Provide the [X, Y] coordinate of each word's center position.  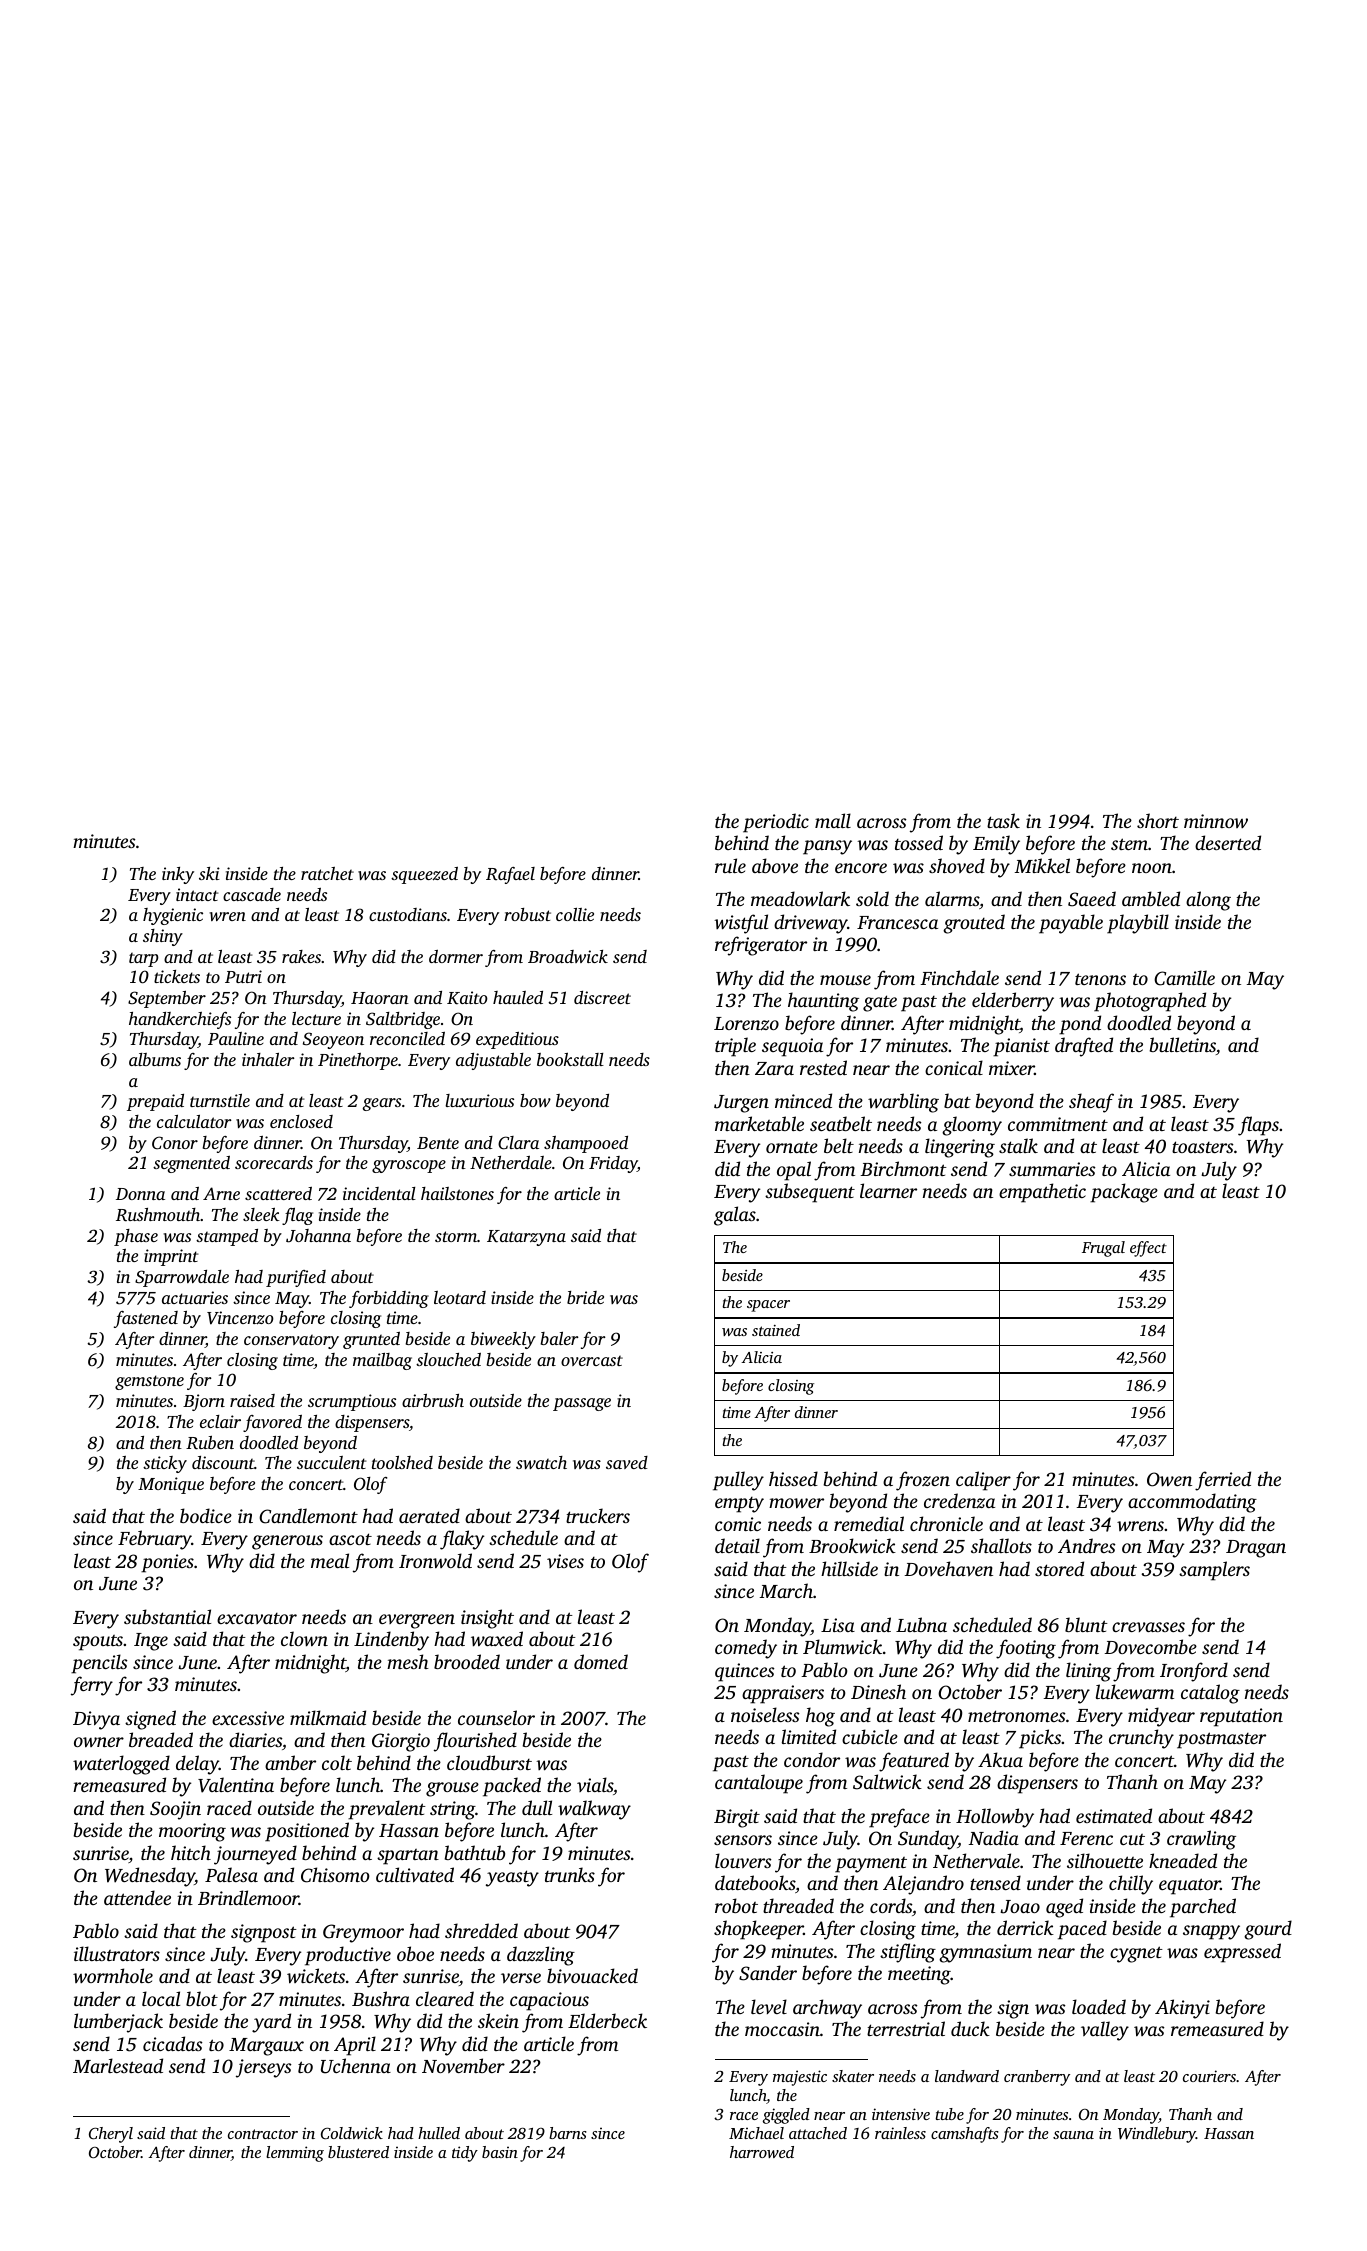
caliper [983, 1481]
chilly [1131, 1885]
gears [381, 1104]
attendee [137, 1897]
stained [776, 1330]
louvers [743, 1860]
